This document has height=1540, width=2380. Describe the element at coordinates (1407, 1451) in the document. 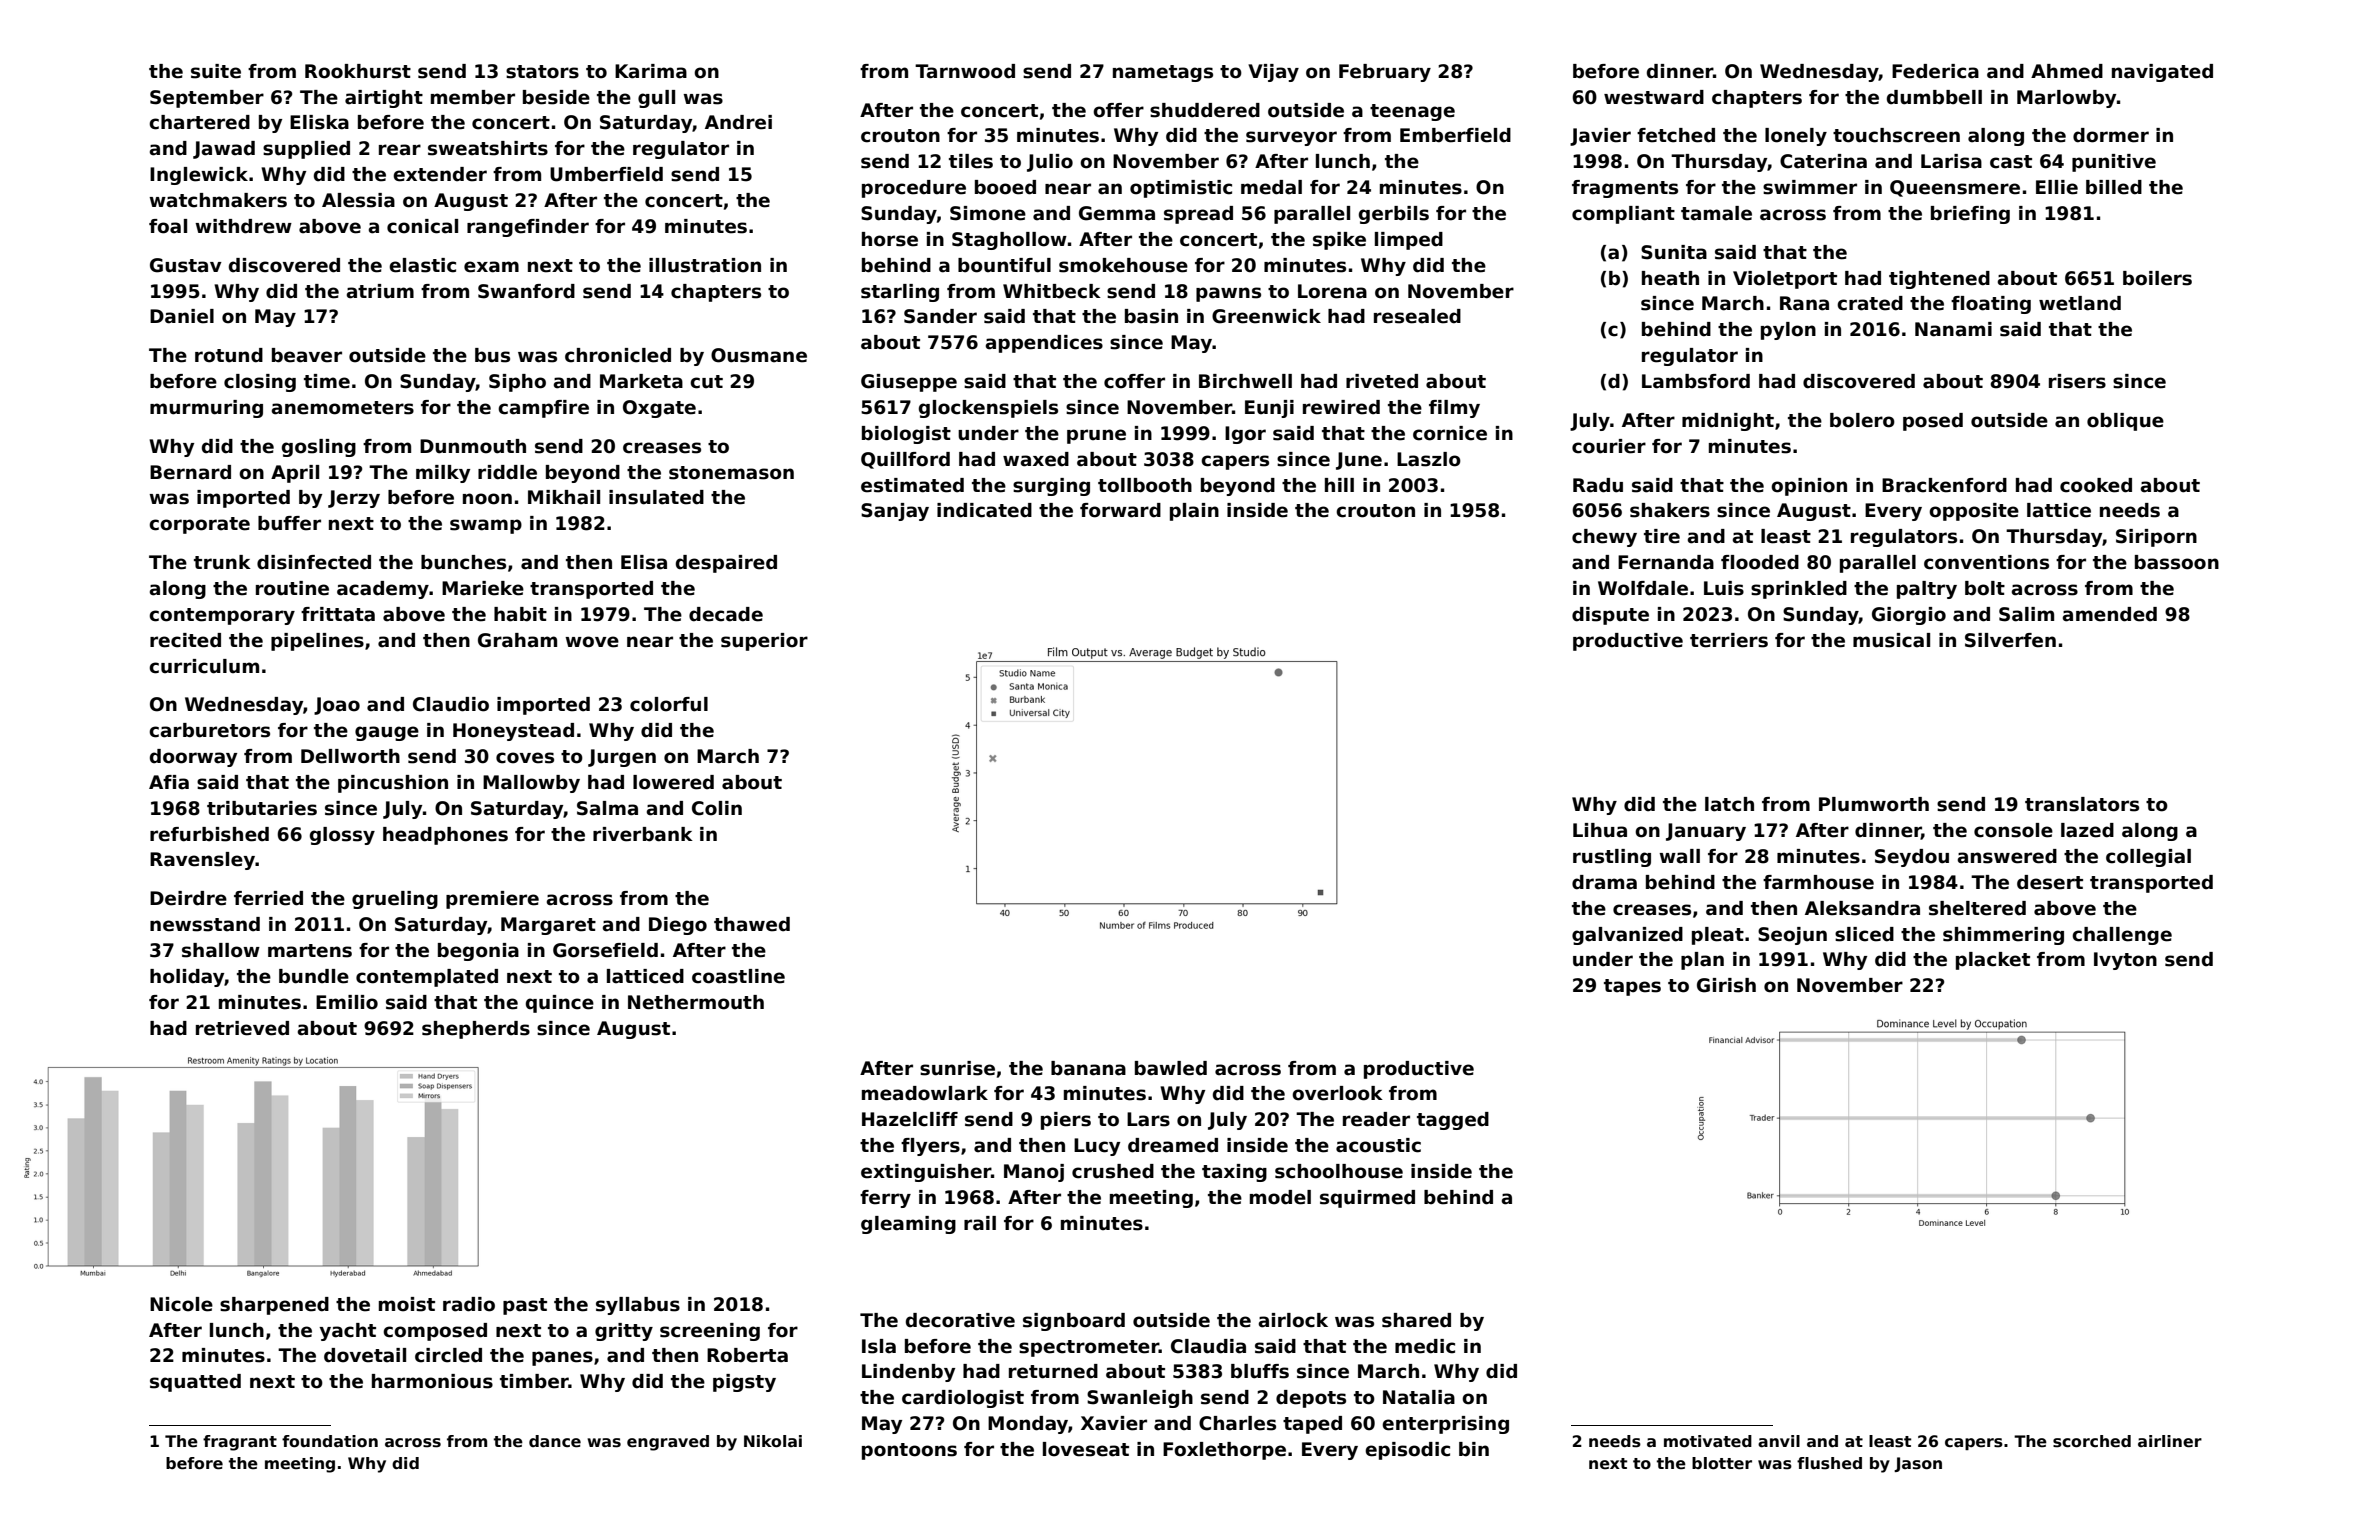

I see `episodic` at that location.
